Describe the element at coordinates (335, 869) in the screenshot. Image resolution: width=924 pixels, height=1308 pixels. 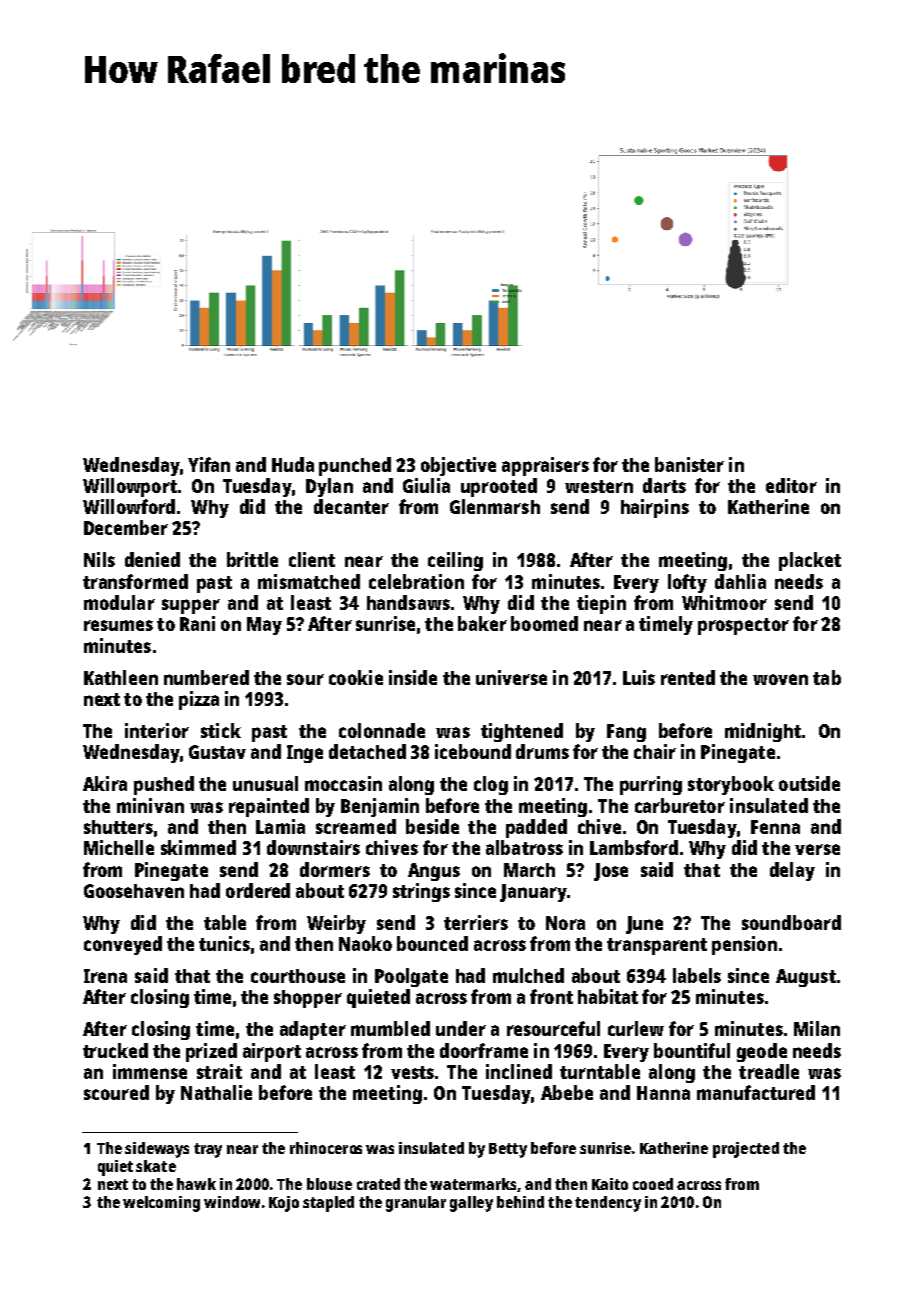
I see `dormers` at that location.
